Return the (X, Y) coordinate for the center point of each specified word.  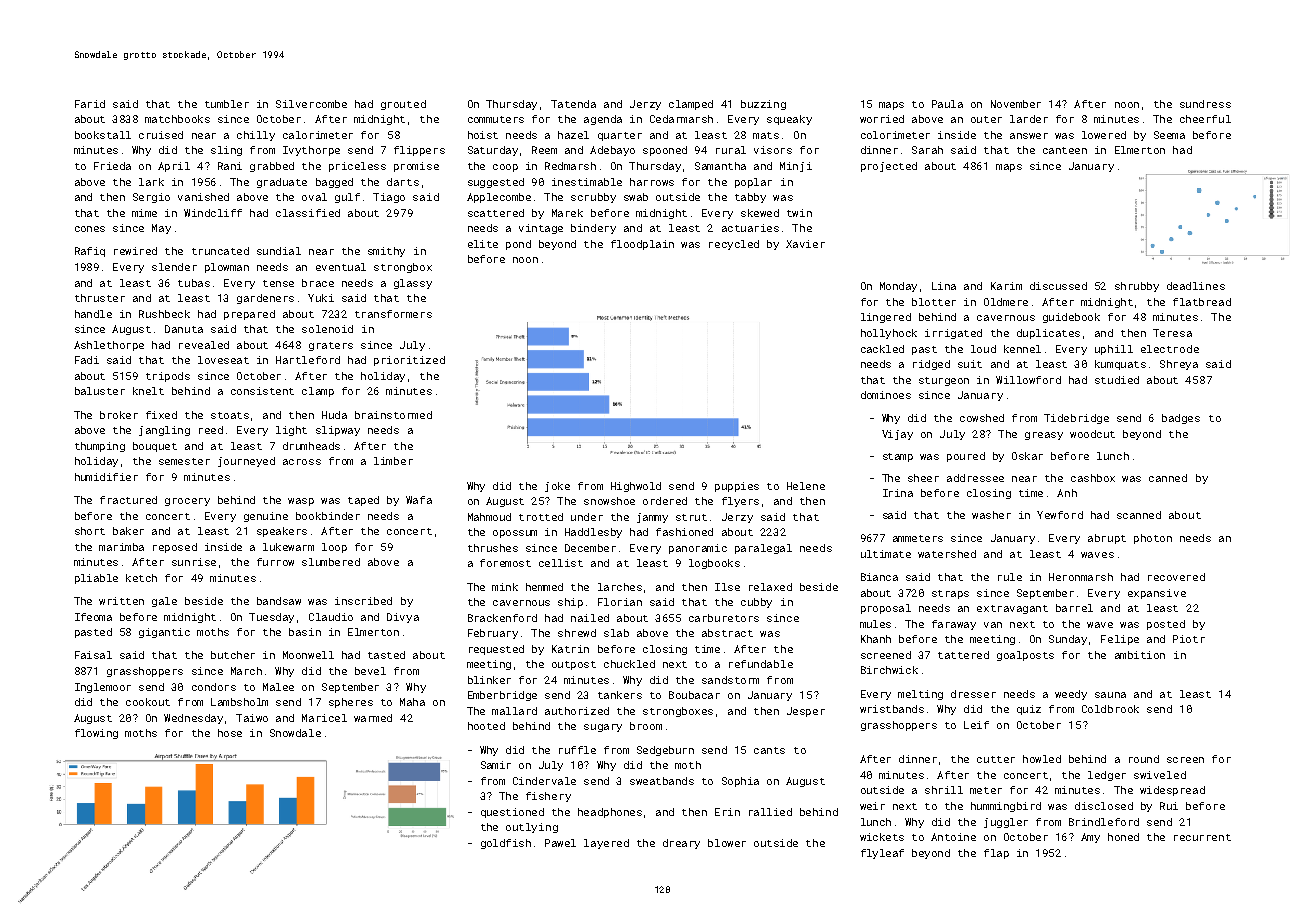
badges (1181, 419)
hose (230, 733)
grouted (403, 105)
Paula (947, 104)
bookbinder (328, 516)
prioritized (409, 361)
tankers (620, 695)
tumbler (227, 104)
